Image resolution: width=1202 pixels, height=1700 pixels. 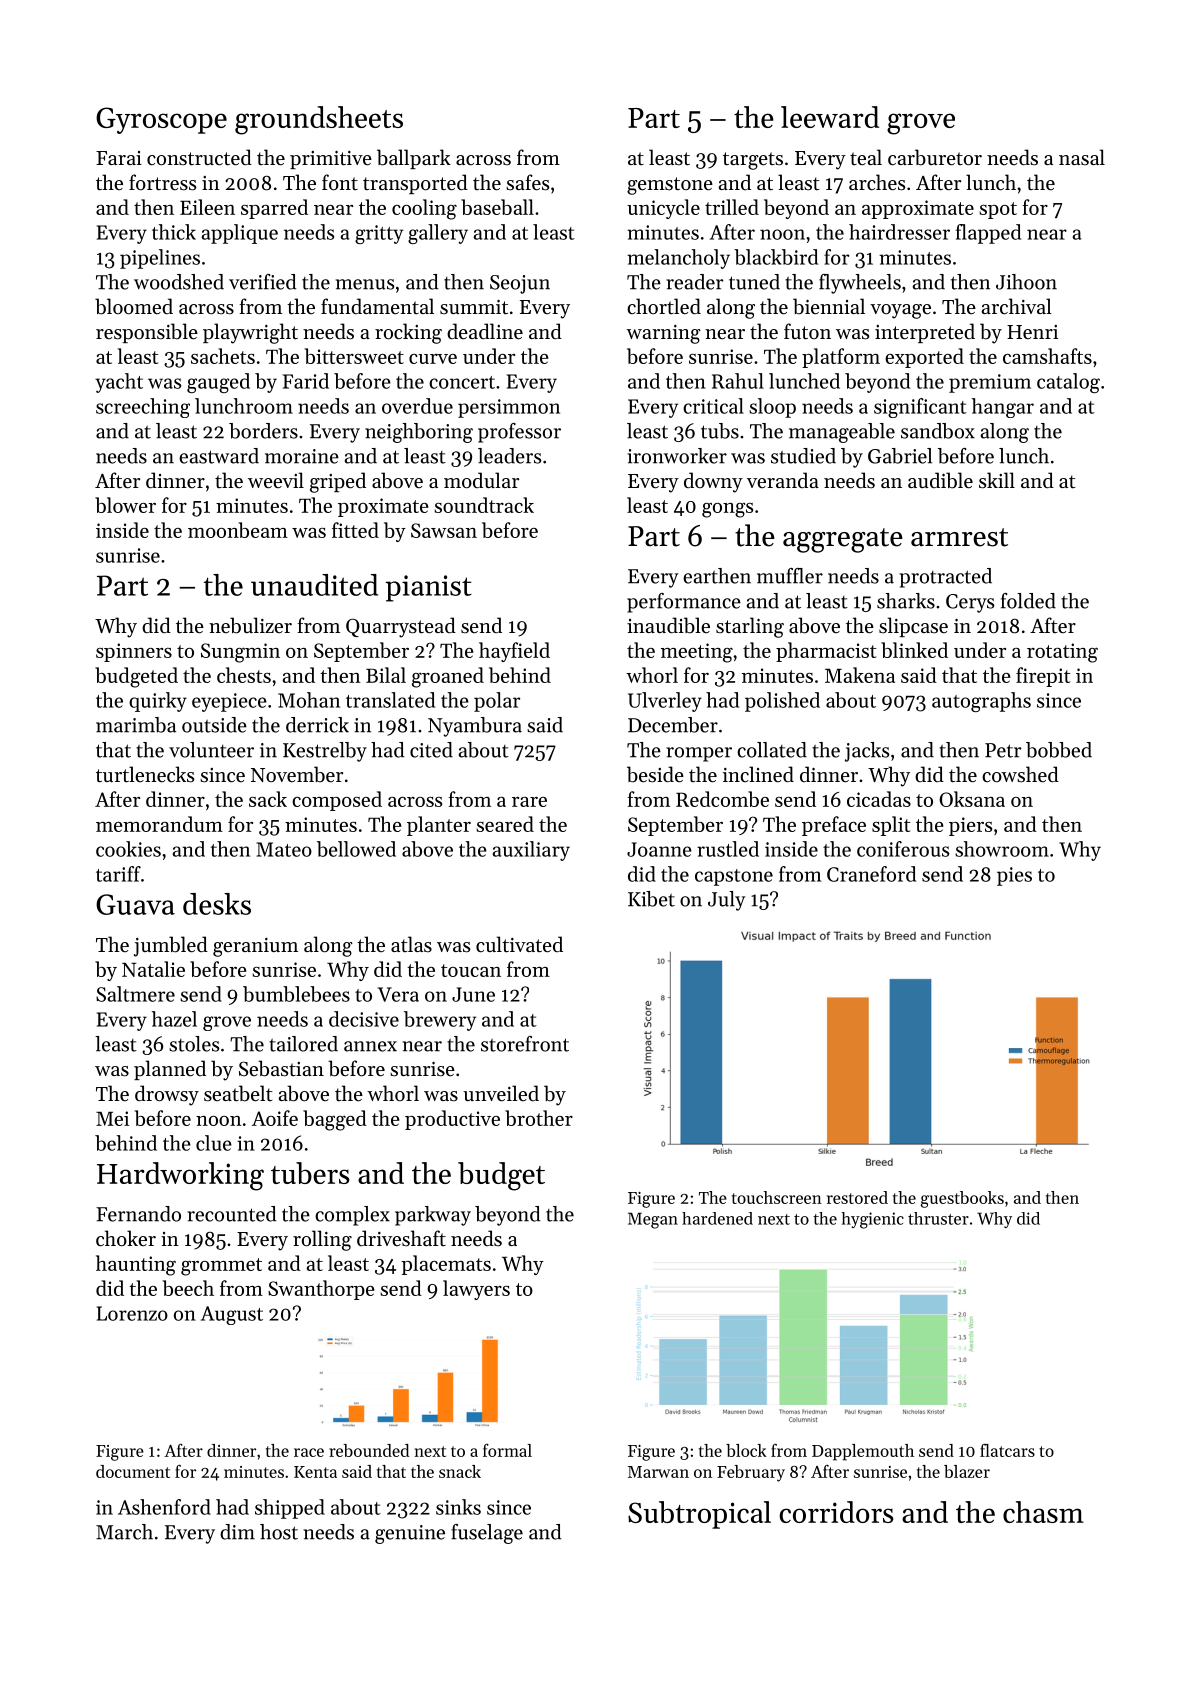 I want to click on safes, so click(x=527, y=182).
